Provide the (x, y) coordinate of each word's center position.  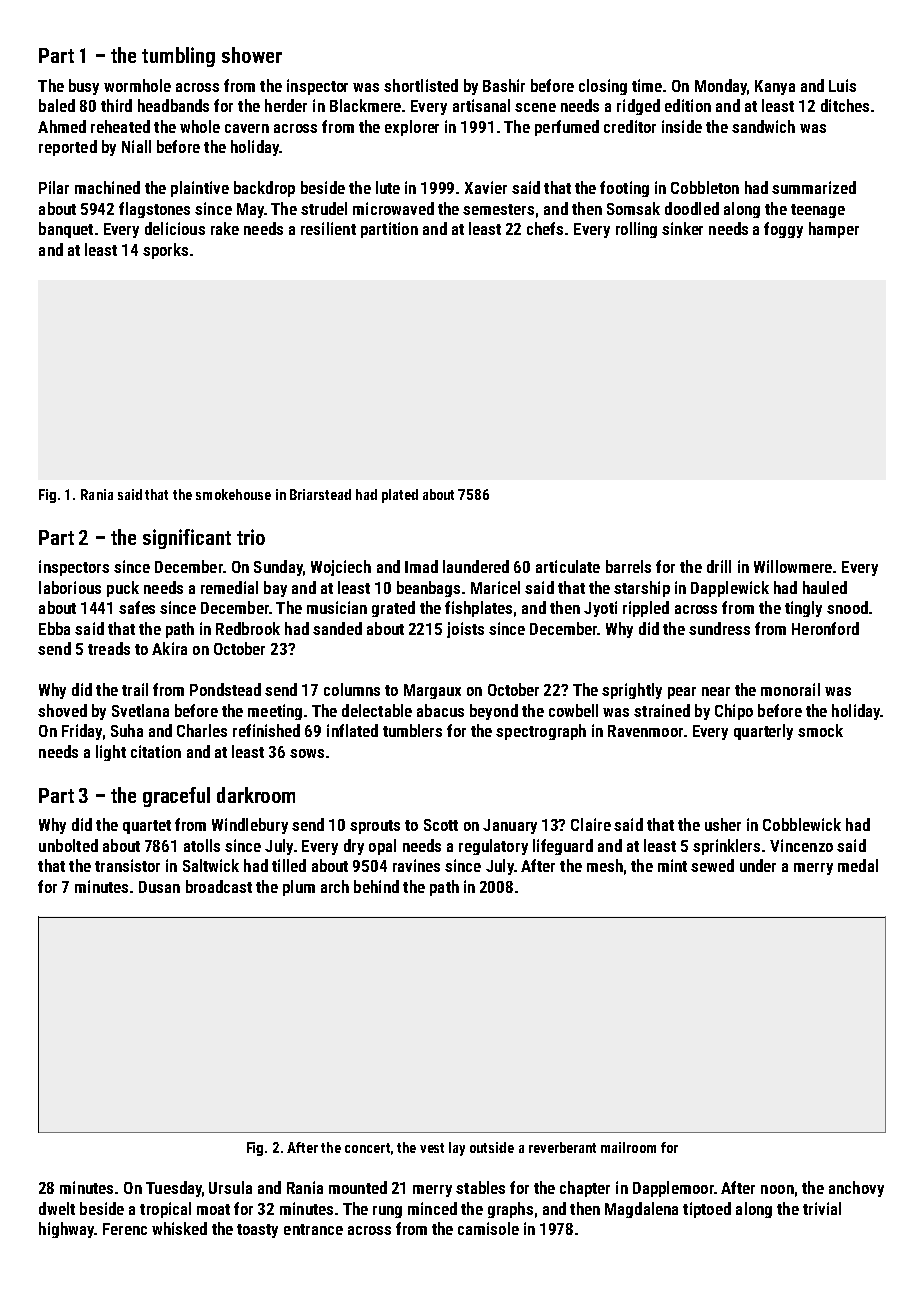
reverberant (562, 1147)
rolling (636, 230)
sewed (712, 865)
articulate (568, 566)
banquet (66, 230)
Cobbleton (705, 187)
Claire (591, 824)
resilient (328, 228)
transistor (127, 865)
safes (137, 607)
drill (719, 566)
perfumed (567, 128)
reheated (120, 126)
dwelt (57, 1208)
